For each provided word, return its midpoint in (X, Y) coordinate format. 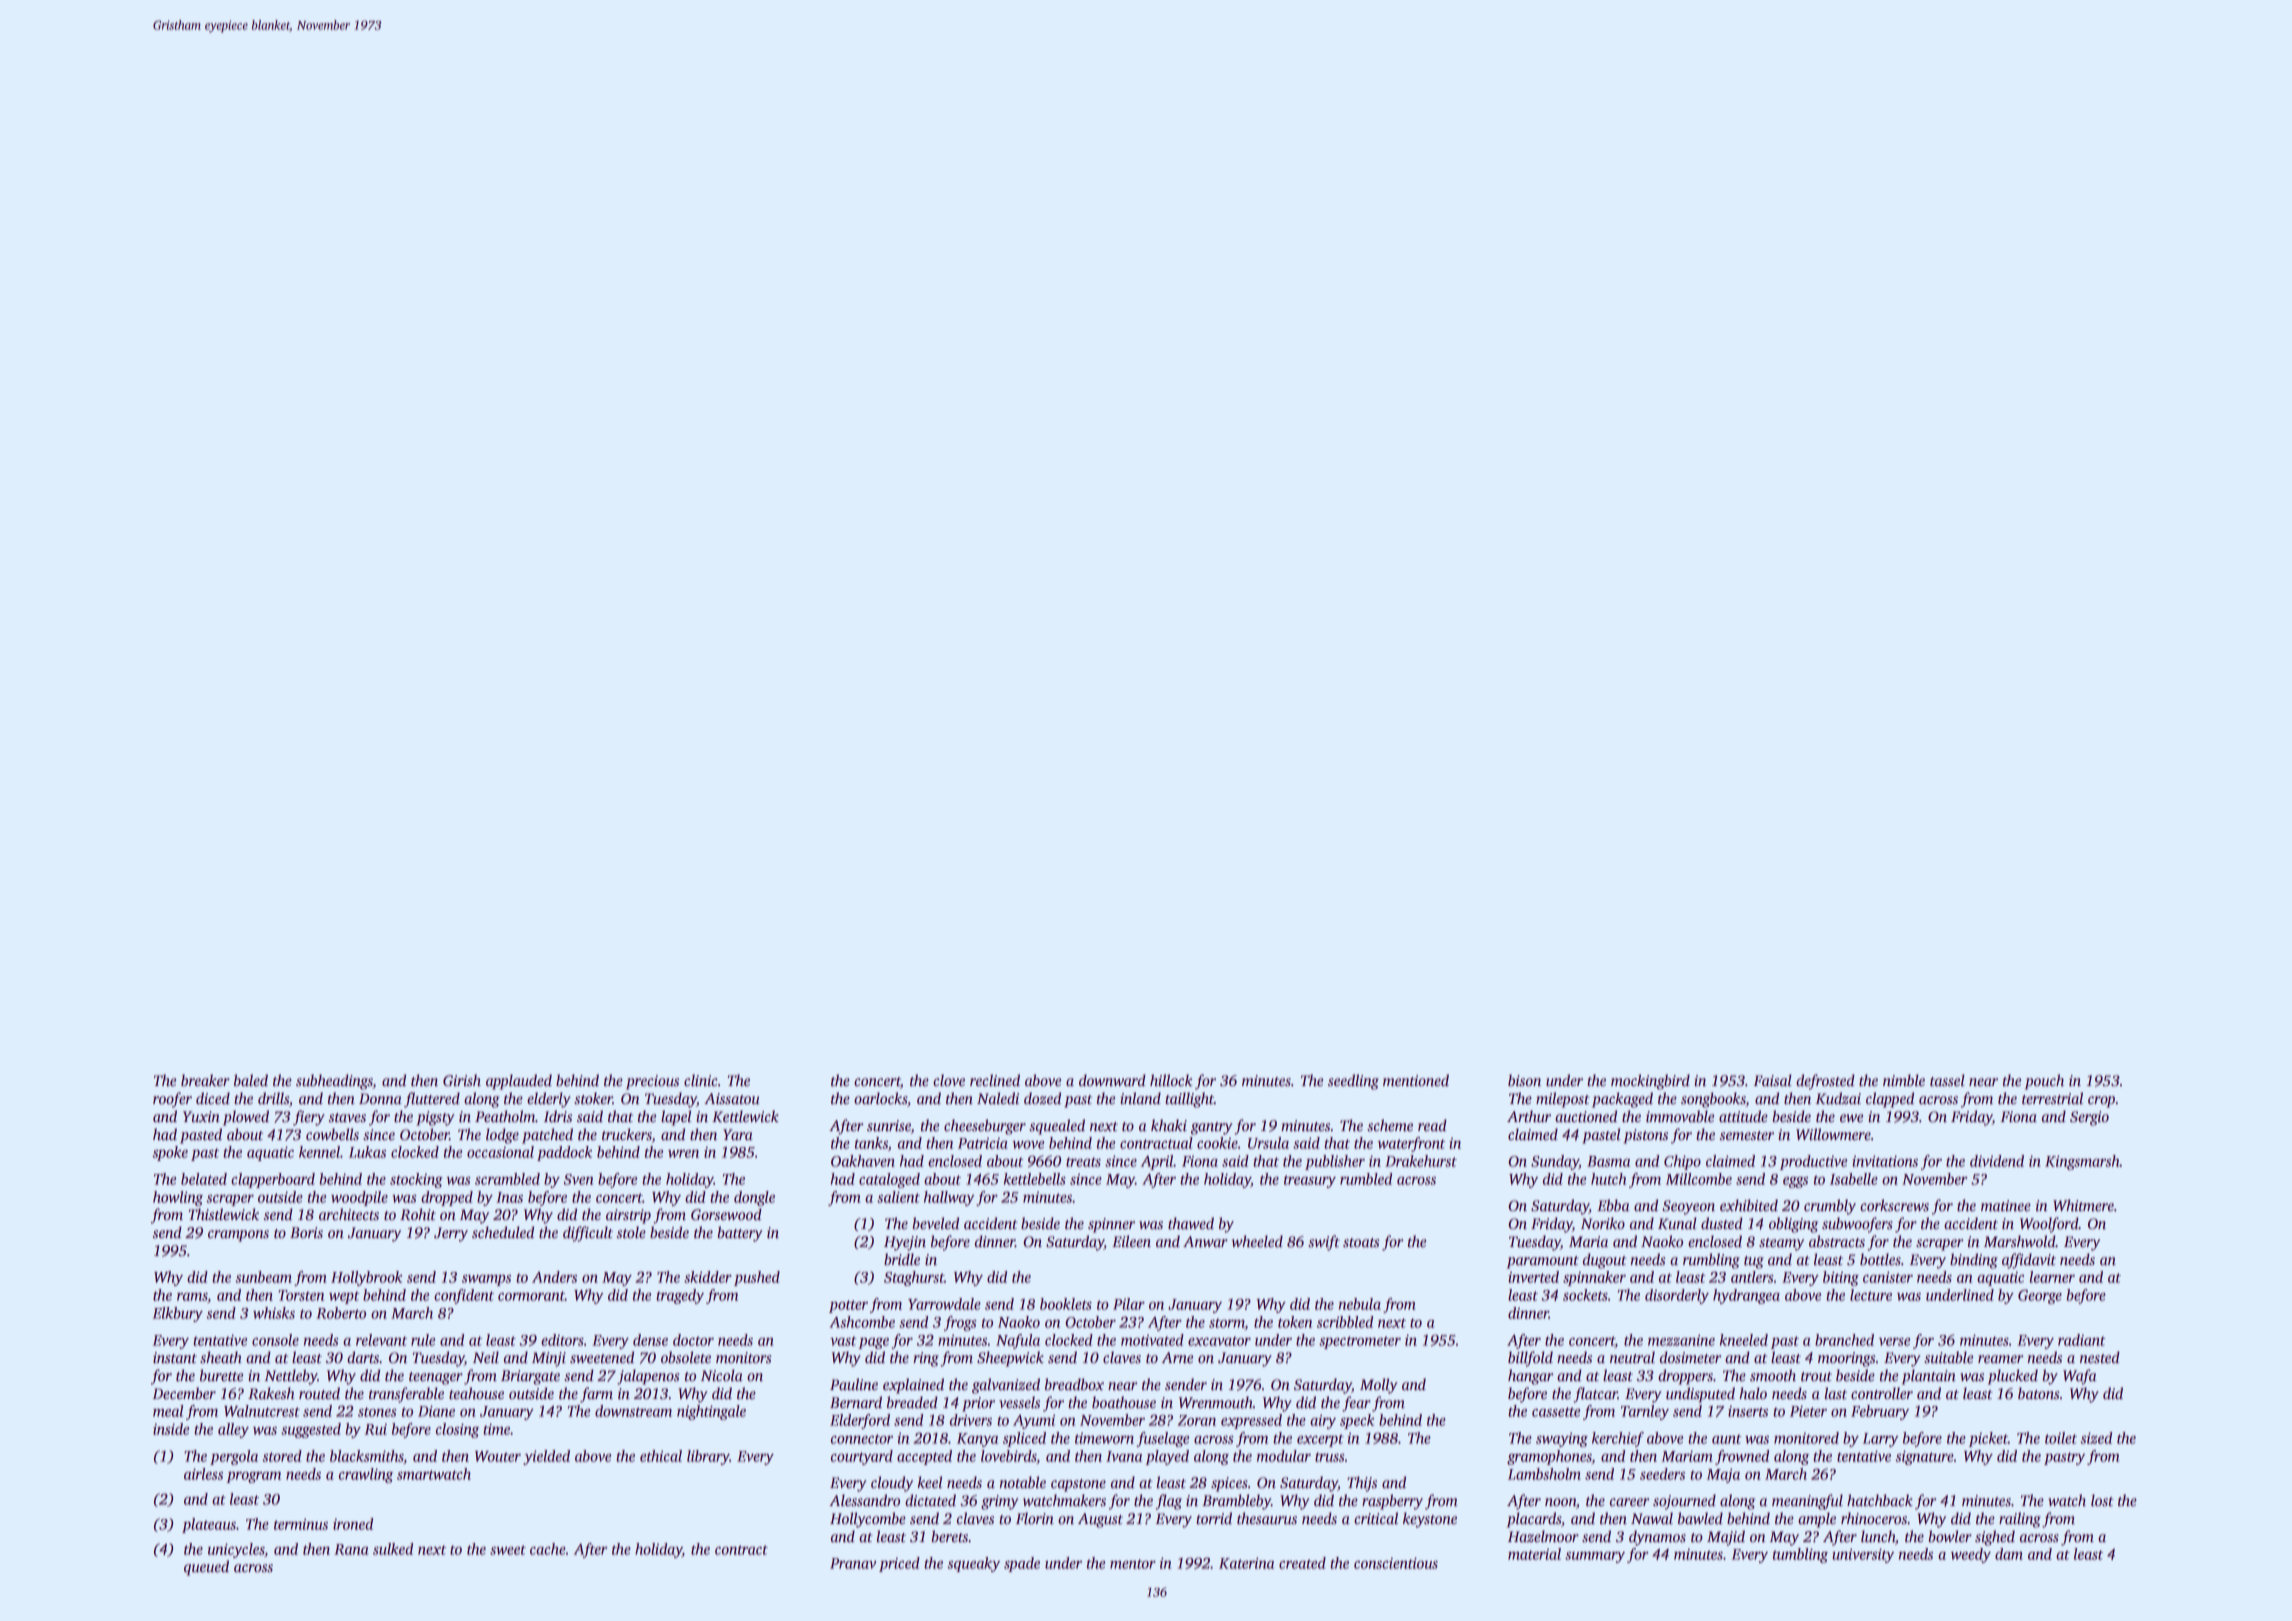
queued (206, 1568)
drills (273, 1098)
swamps (486, 1280)
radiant (2082, 1340)
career (1629, 1502)
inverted (1533, 1277)
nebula (1360, 1304)
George (2040, 1296)
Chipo (1682, 1162)
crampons (238, 1236)
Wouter (498, 1456)
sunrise (889, 1127)
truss (1330, 1457)
